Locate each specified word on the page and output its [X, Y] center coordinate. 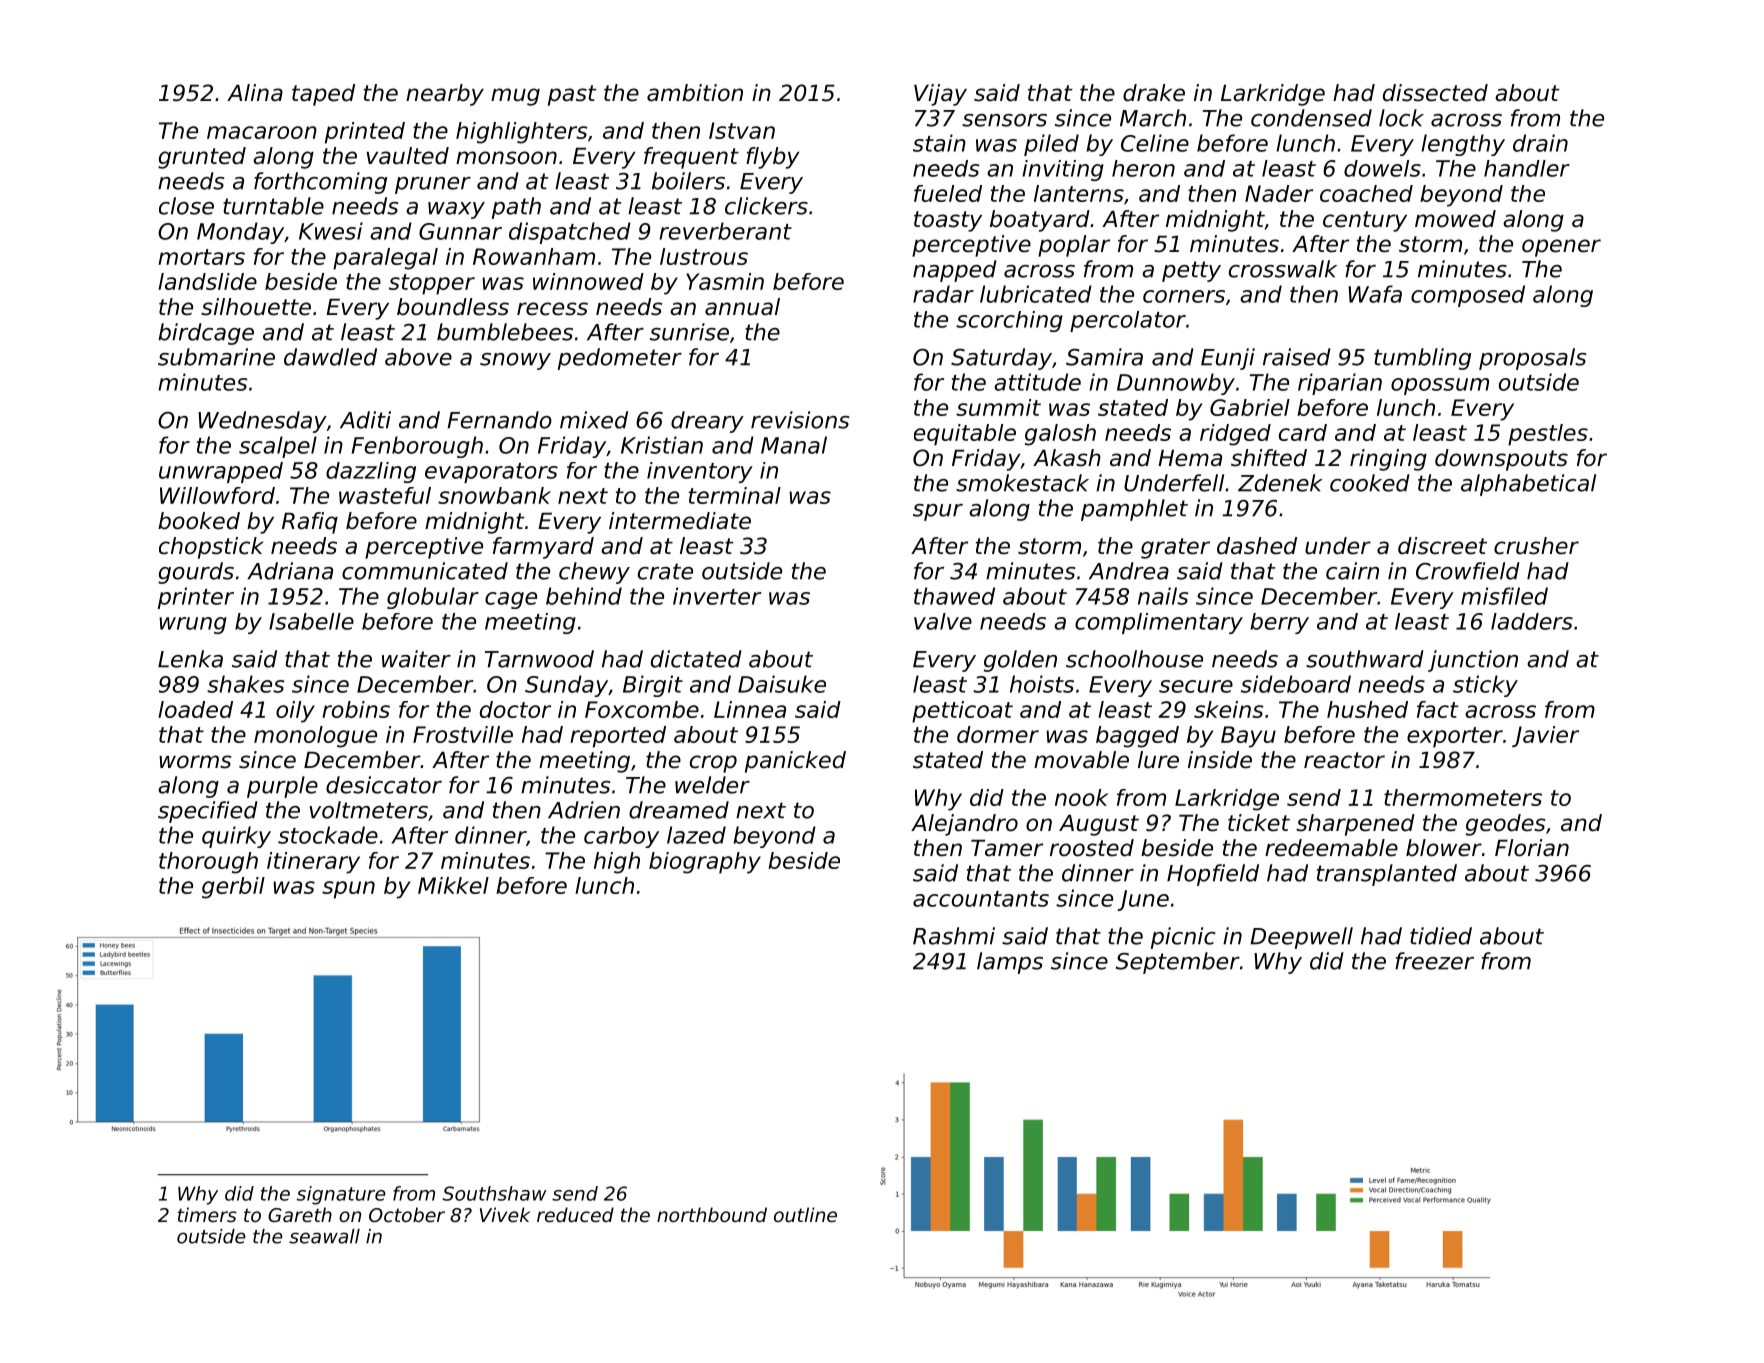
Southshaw [494, 1193]
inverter [717, 596]
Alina [255, 93]
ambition [695, 93]
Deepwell [1301, 938]
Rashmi [954, 936]
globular [433, 598]
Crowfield [1468, 571]
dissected [1435, 93]
